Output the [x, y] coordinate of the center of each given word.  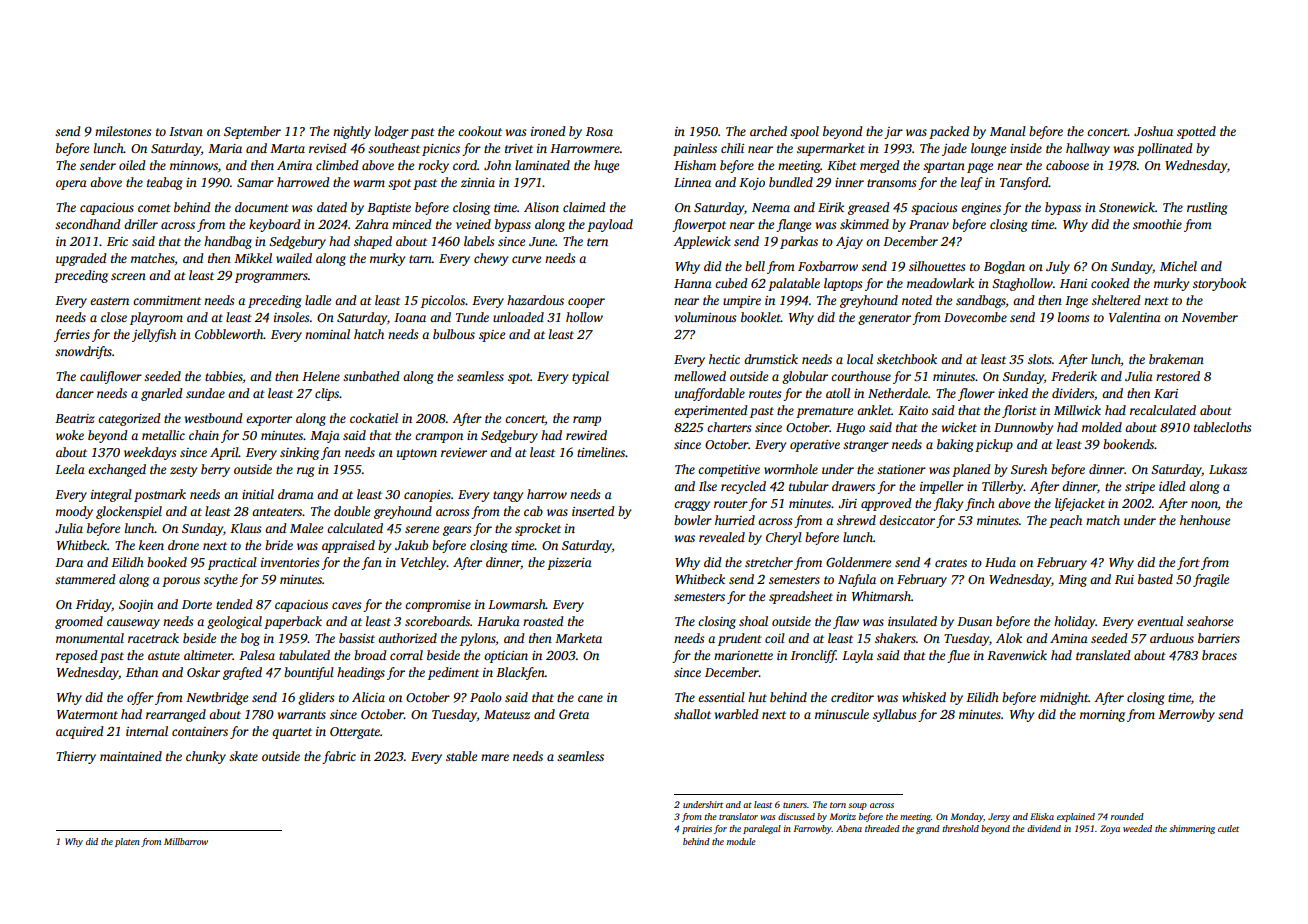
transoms [891, 183]
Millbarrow [186, 841]
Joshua [1153, 131]
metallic [163, 435]
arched [768, 131]
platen [127, 842]
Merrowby [1186, 715]
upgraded [81, 259]
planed [971, 470]
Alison [541, 207]
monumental [90, 638]
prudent [740, 639]
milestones [123, 131]
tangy [508, 496]
